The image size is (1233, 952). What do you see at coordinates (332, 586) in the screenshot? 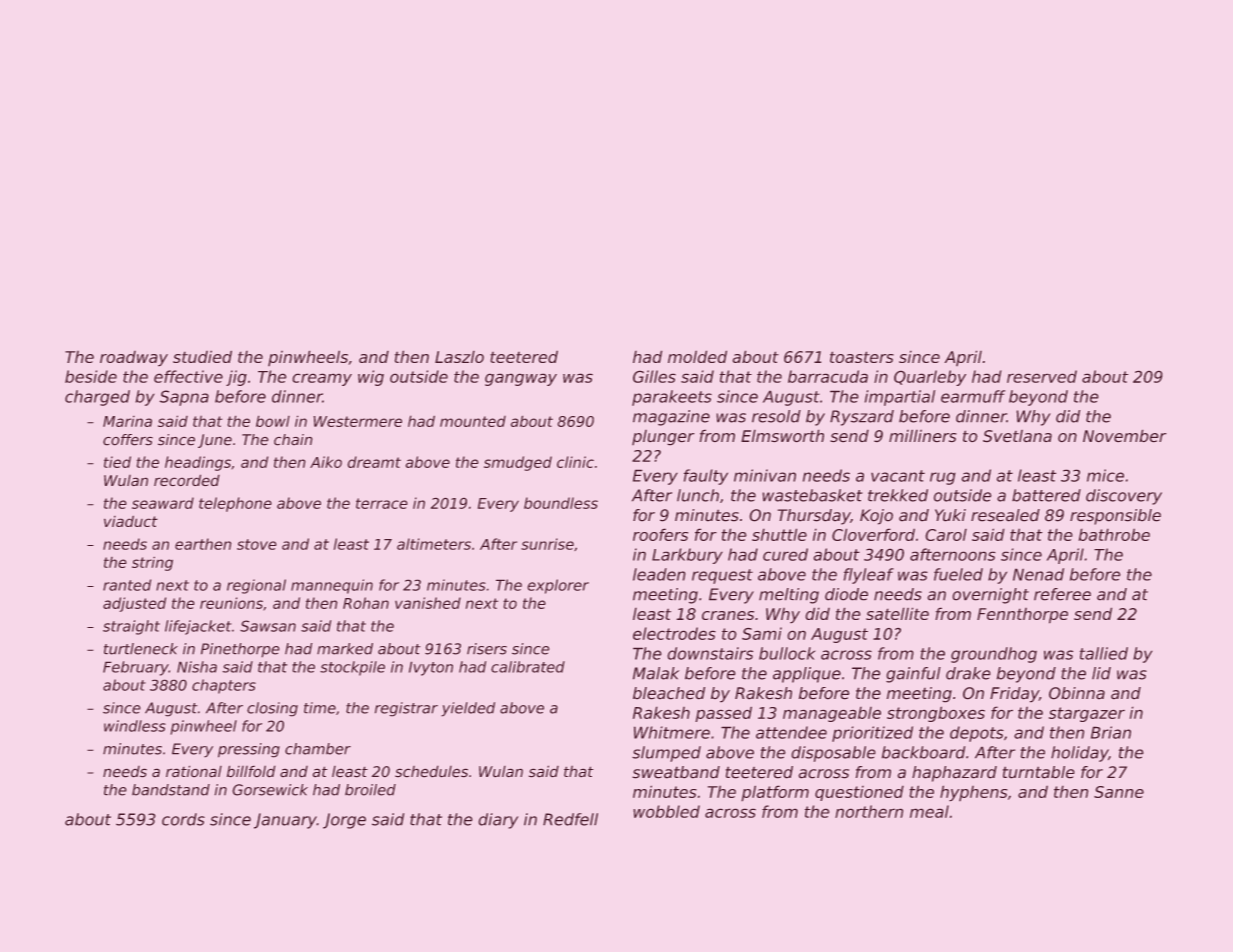
I see `mannequin` at bounding box center [332, 586].
